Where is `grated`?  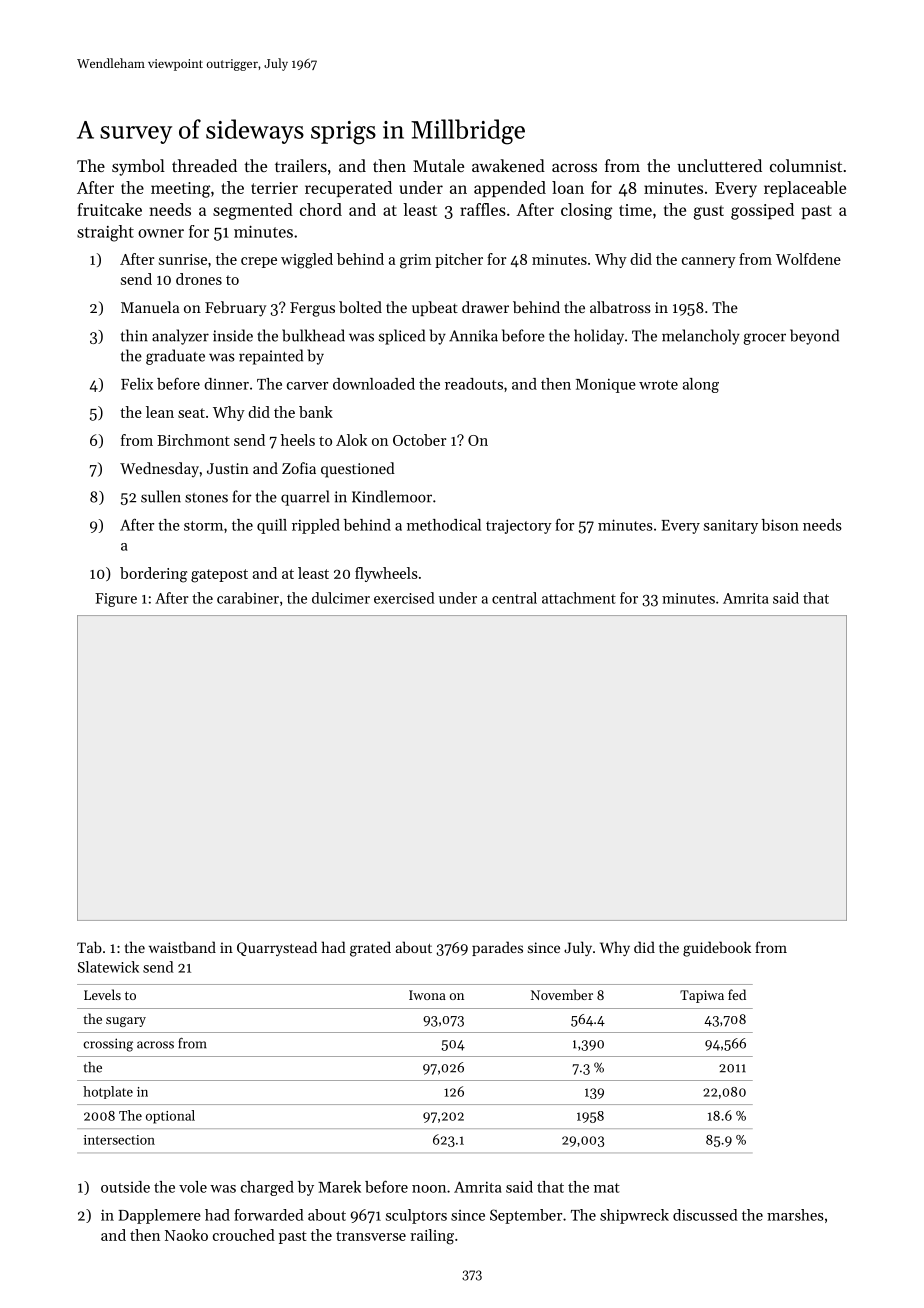
grated is located at coordinates (370, 949).
